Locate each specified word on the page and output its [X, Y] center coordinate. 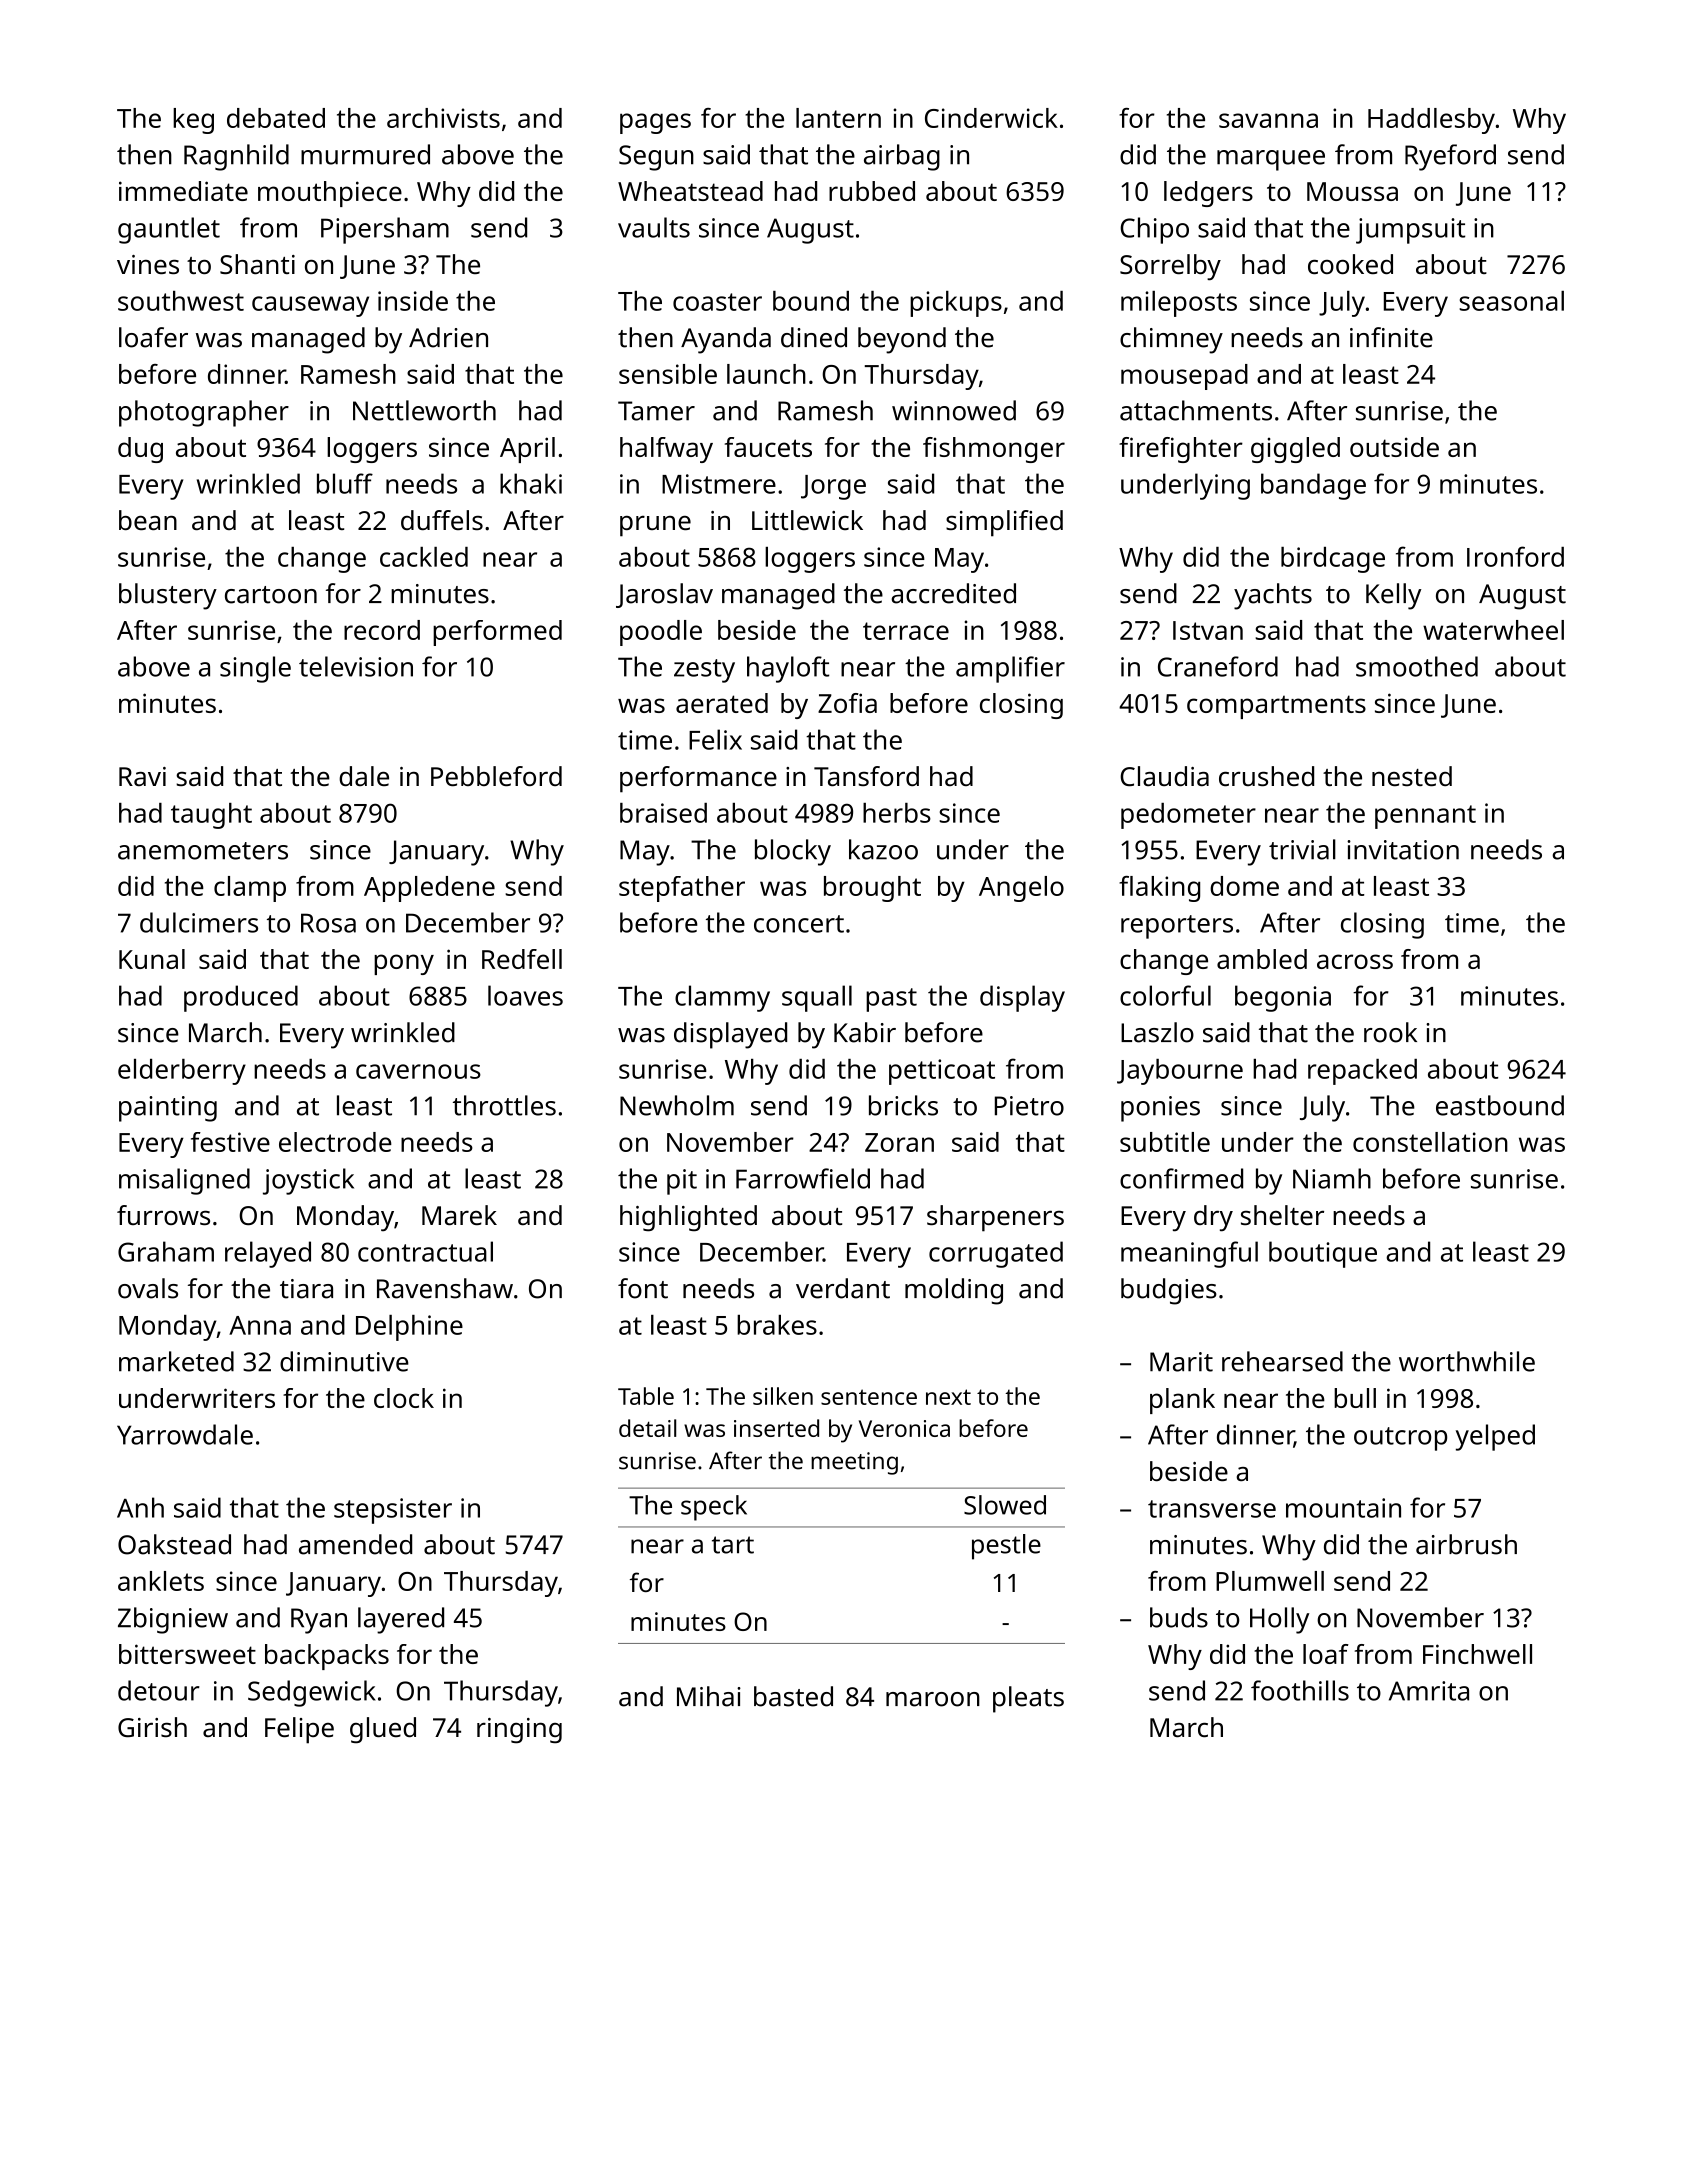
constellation [1430, 1142]
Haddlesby [1431, 121]
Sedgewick [312, 1693]
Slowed [1005, 1505]
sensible [668, 374]
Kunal [152, 959]
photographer [204, 413]
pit [682, 1182]
